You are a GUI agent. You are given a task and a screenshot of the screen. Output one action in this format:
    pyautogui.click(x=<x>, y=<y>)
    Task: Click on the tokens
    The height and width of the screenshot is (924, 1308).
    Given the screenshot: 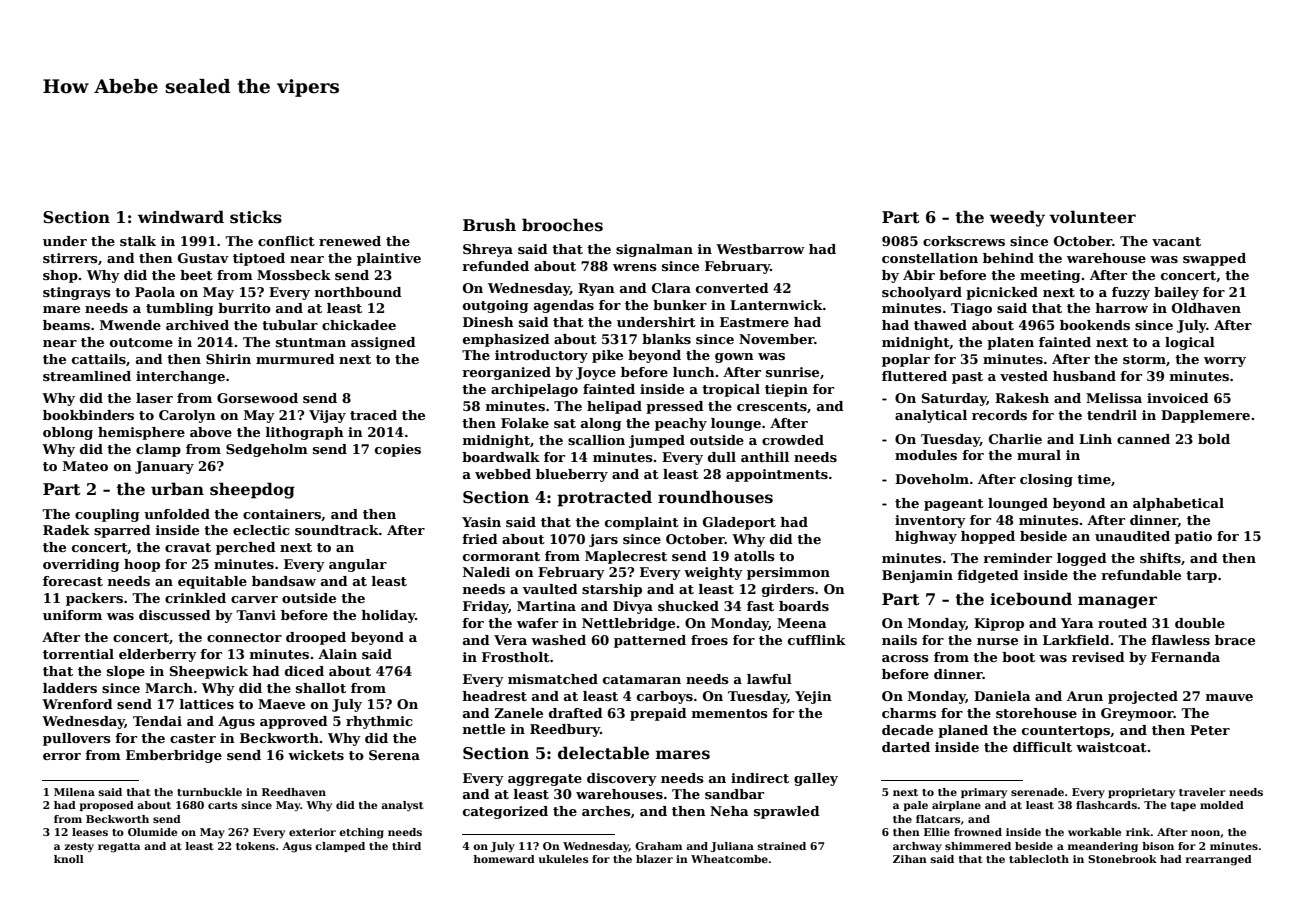 What is the action you would take?
    pyautogui.click(x=255, y=846)
